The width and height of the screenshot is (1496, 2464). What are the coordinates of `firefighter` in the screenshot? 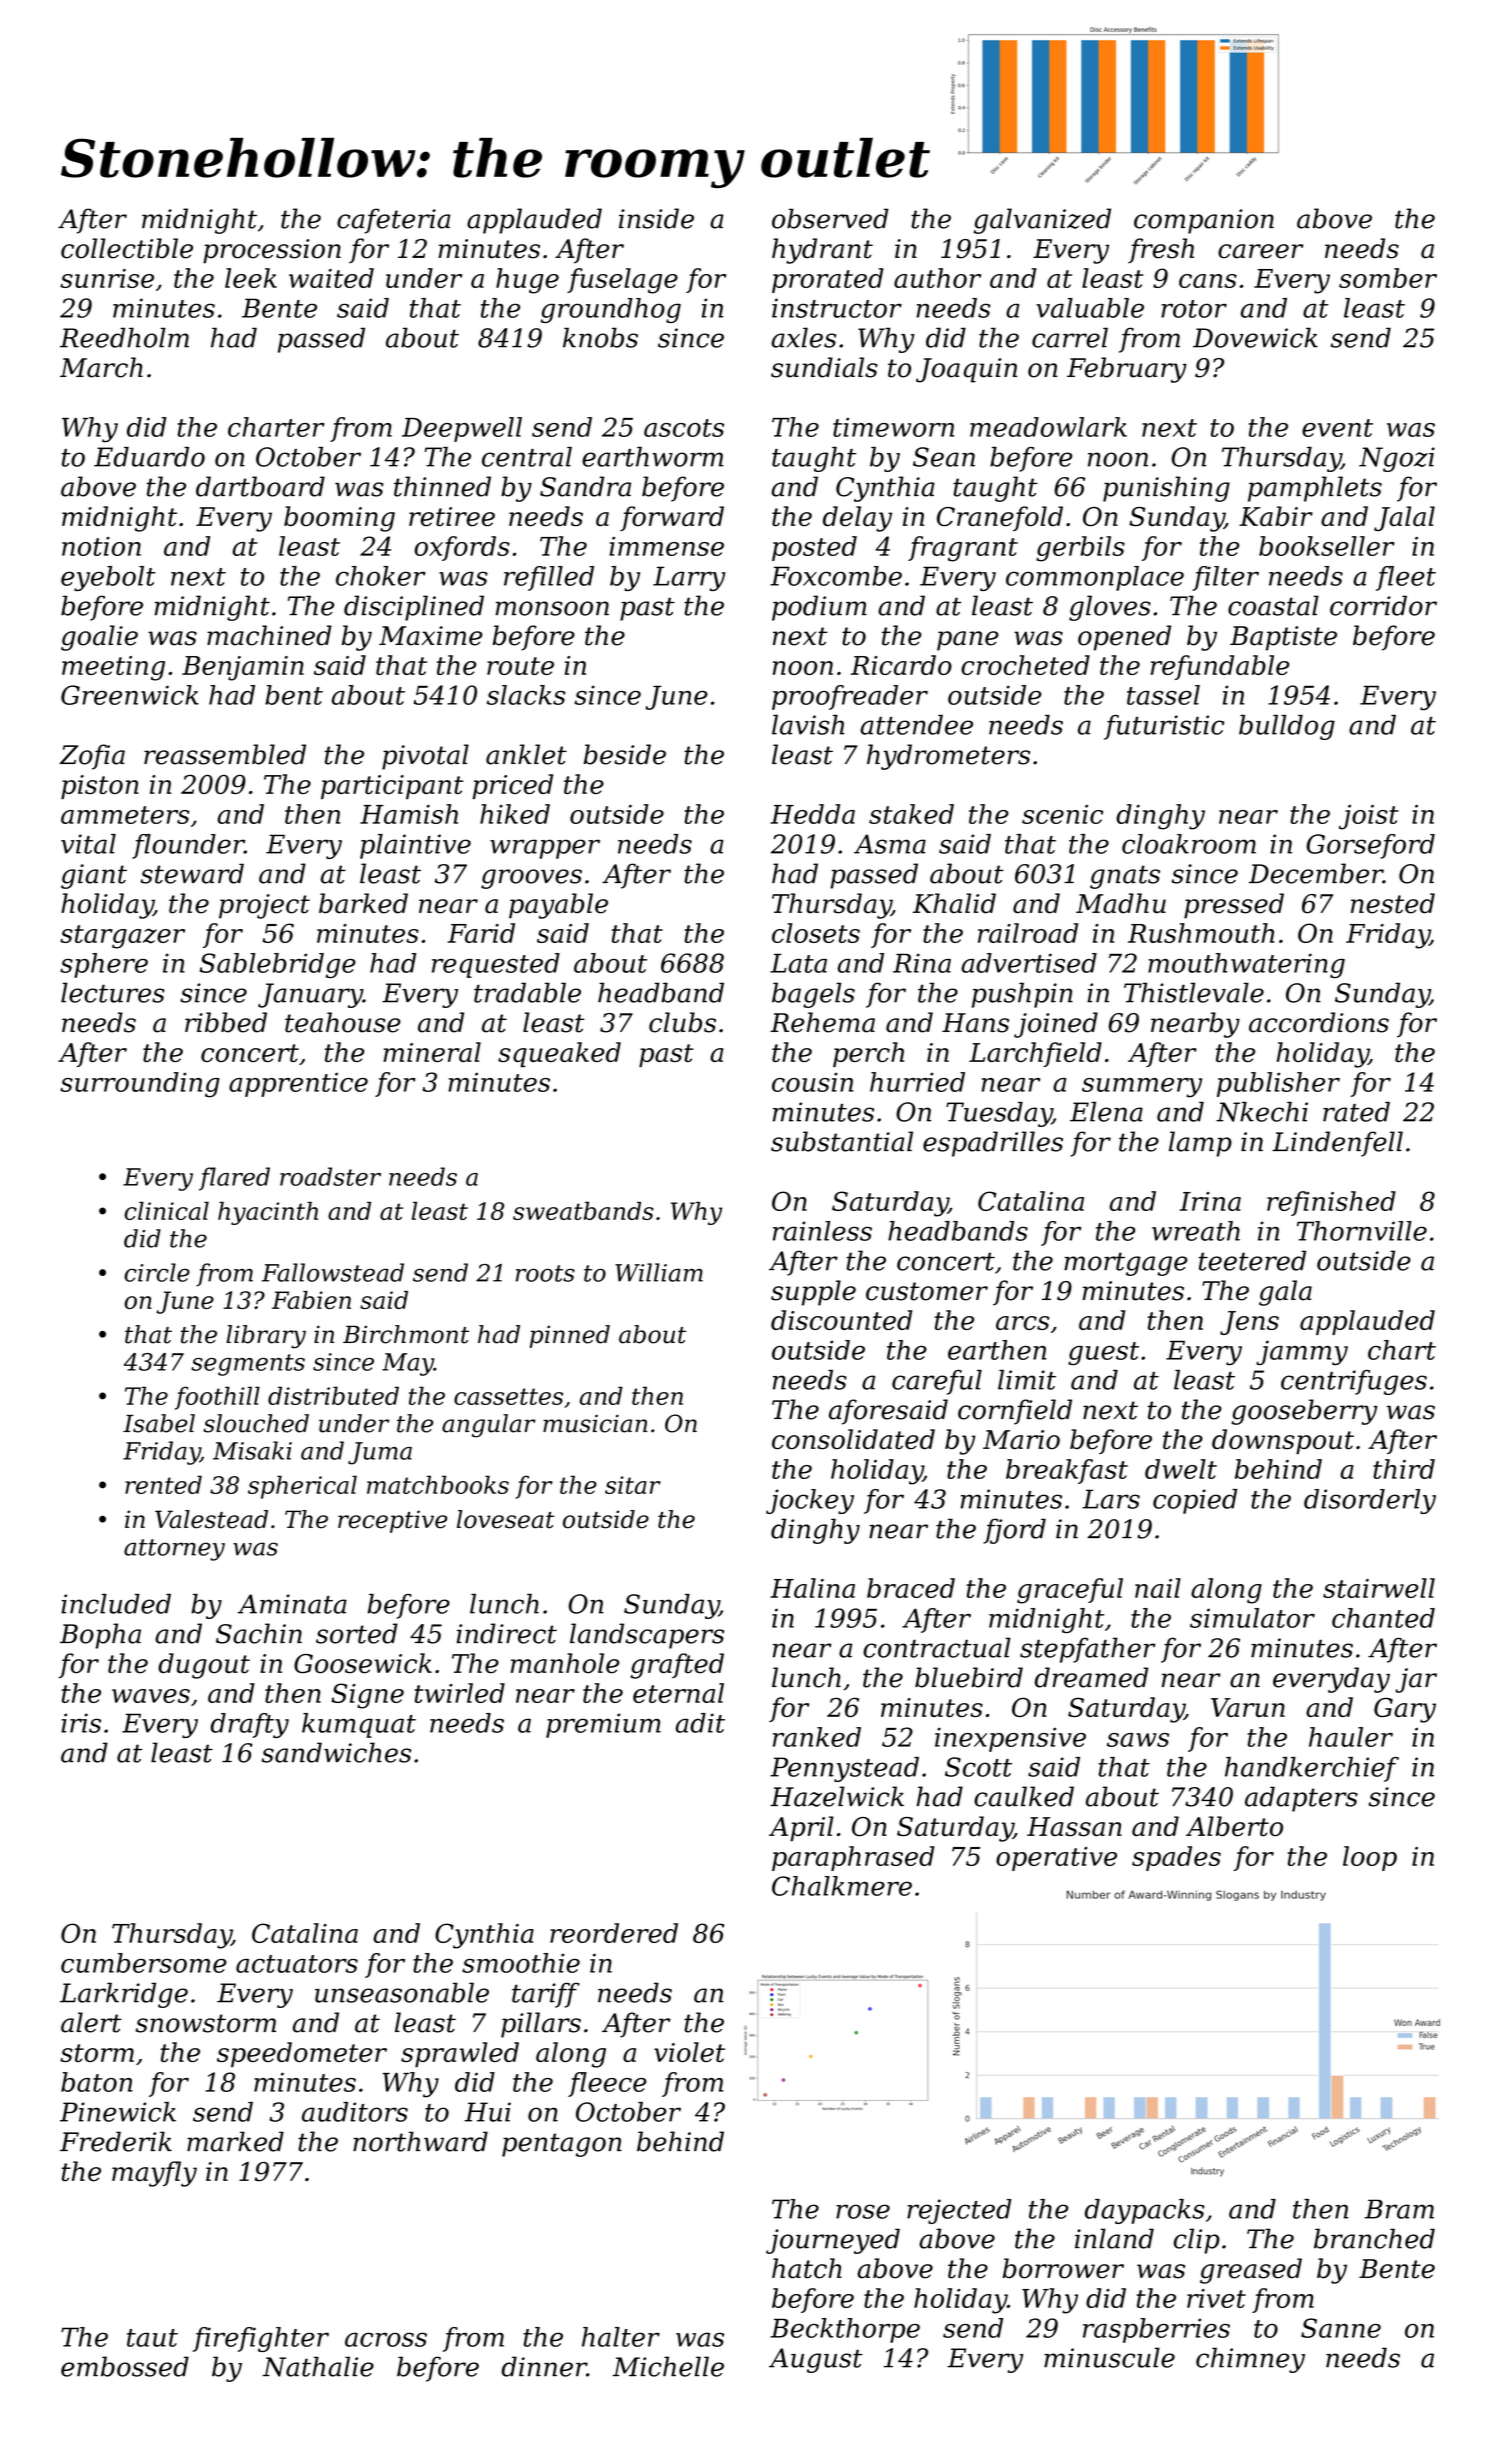 It's located at (261, 2339).
